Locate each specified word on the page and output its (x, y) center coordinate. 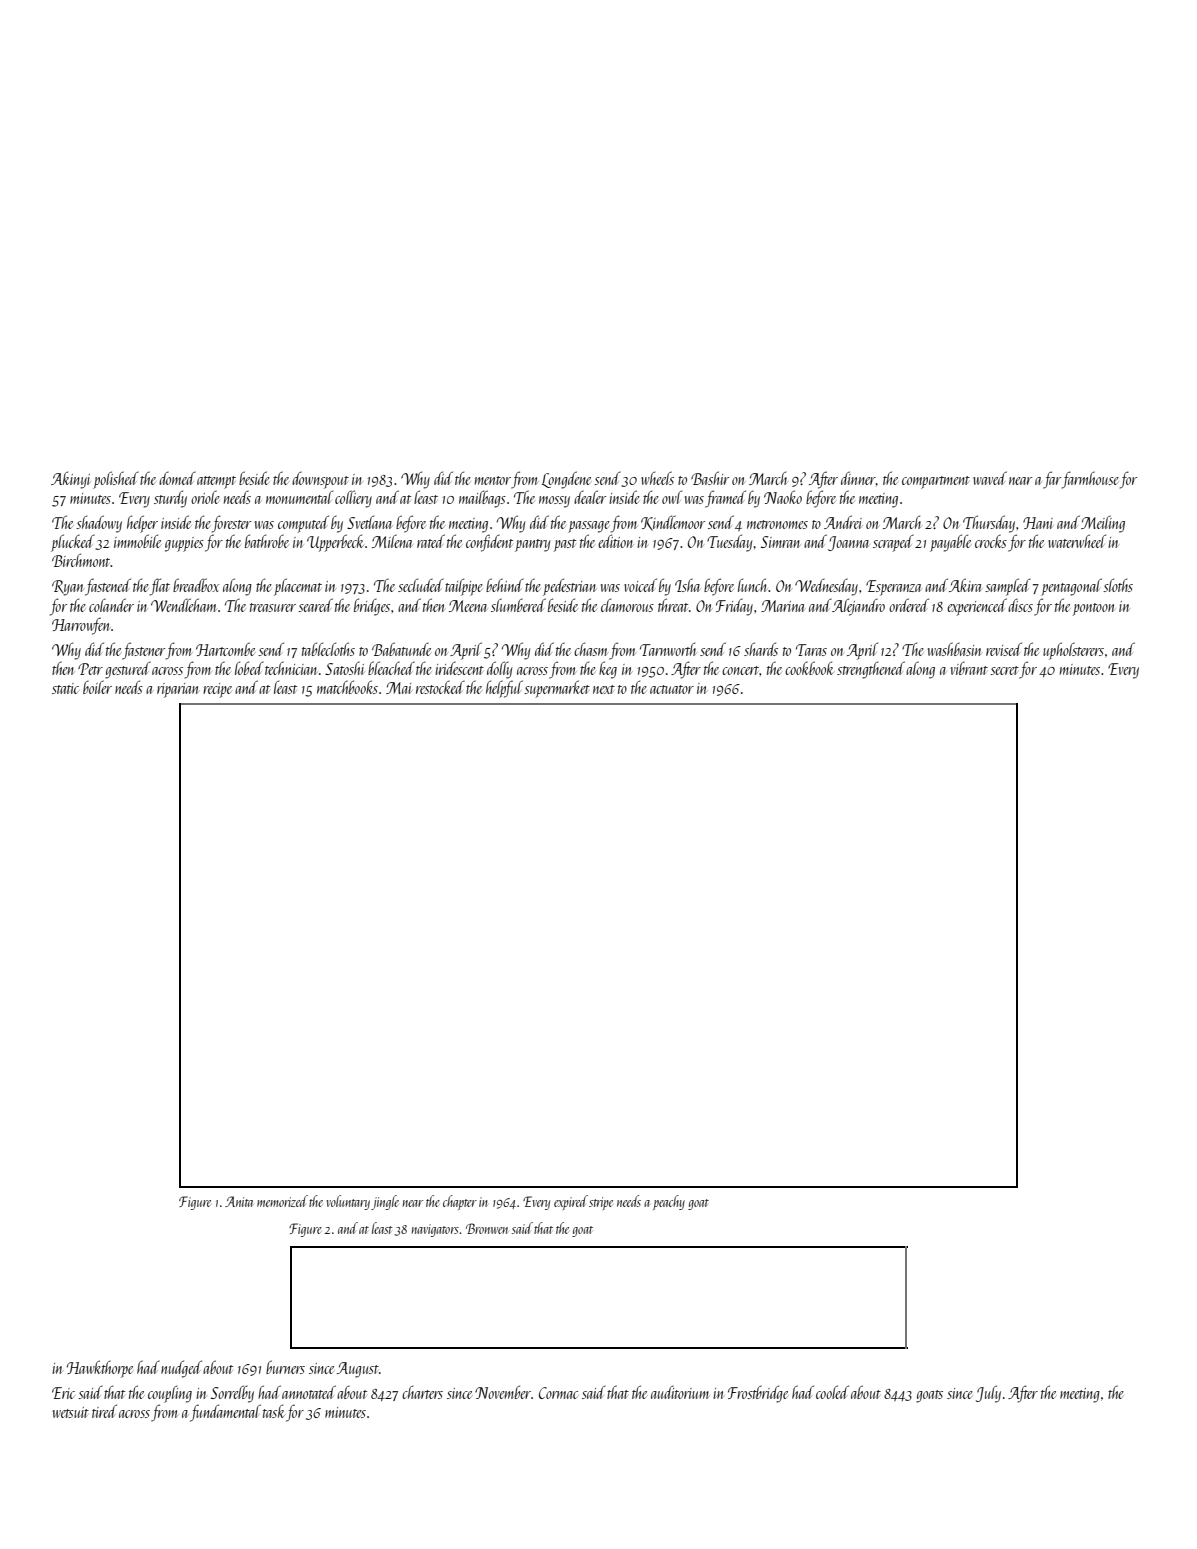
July (988, 1394)
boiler (97, 687)
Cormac (558, 1393)
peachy (669, 1202)
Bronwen (487, 1228)
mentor (493, 480)
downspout (320, 480)
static (65, 688)
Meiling (1103, 524)
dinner (858, 478)
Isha (687, 585)
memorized (282, 1201)
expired (571, 1202)
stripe (601, 1203)
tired (104, 1411)
